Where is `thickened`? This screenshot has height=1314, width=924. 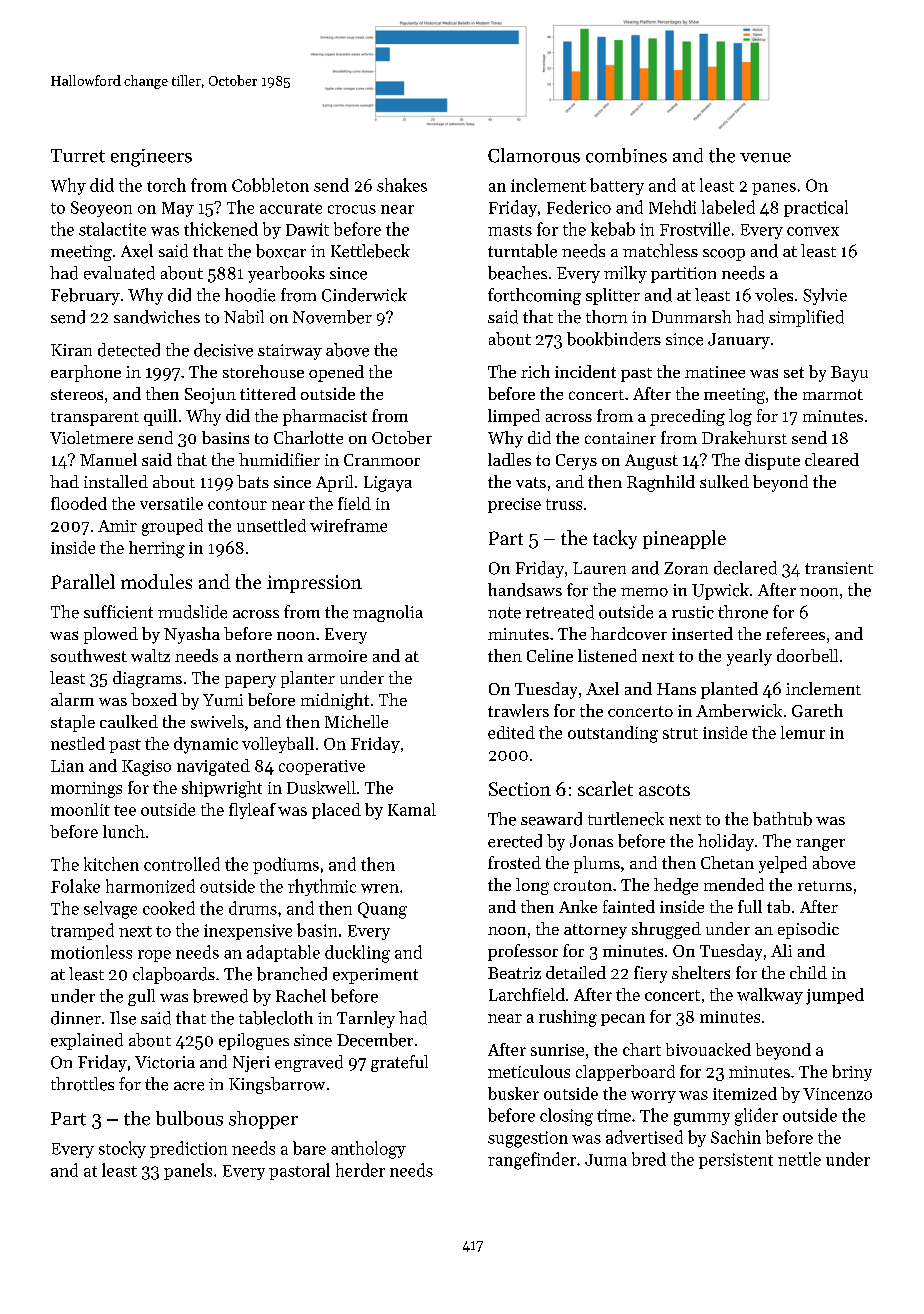 thickened is located at coordinates (221, 229).
